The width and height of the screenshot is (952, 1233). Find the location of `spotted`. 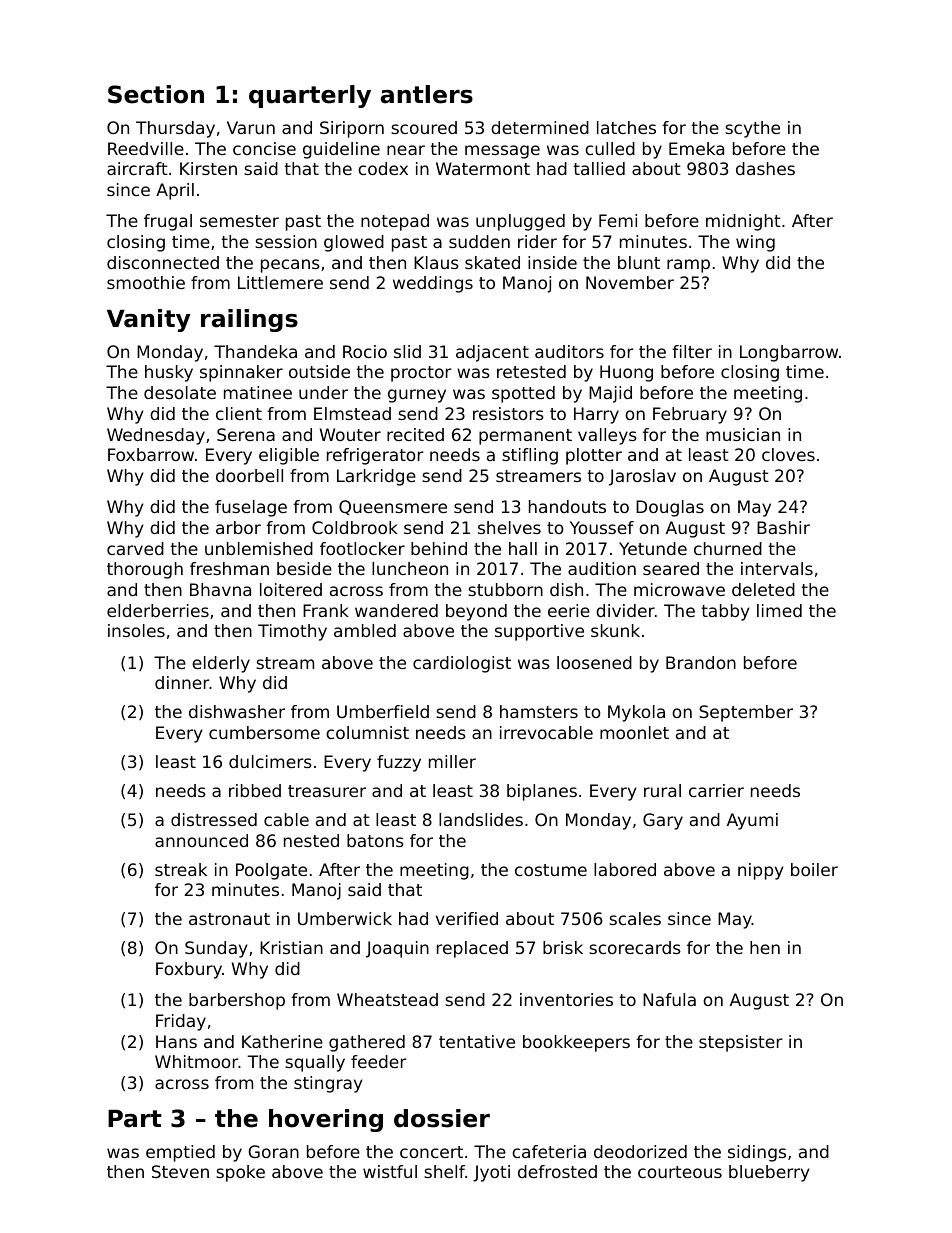

spotted is located at coordinates (523, 394).
